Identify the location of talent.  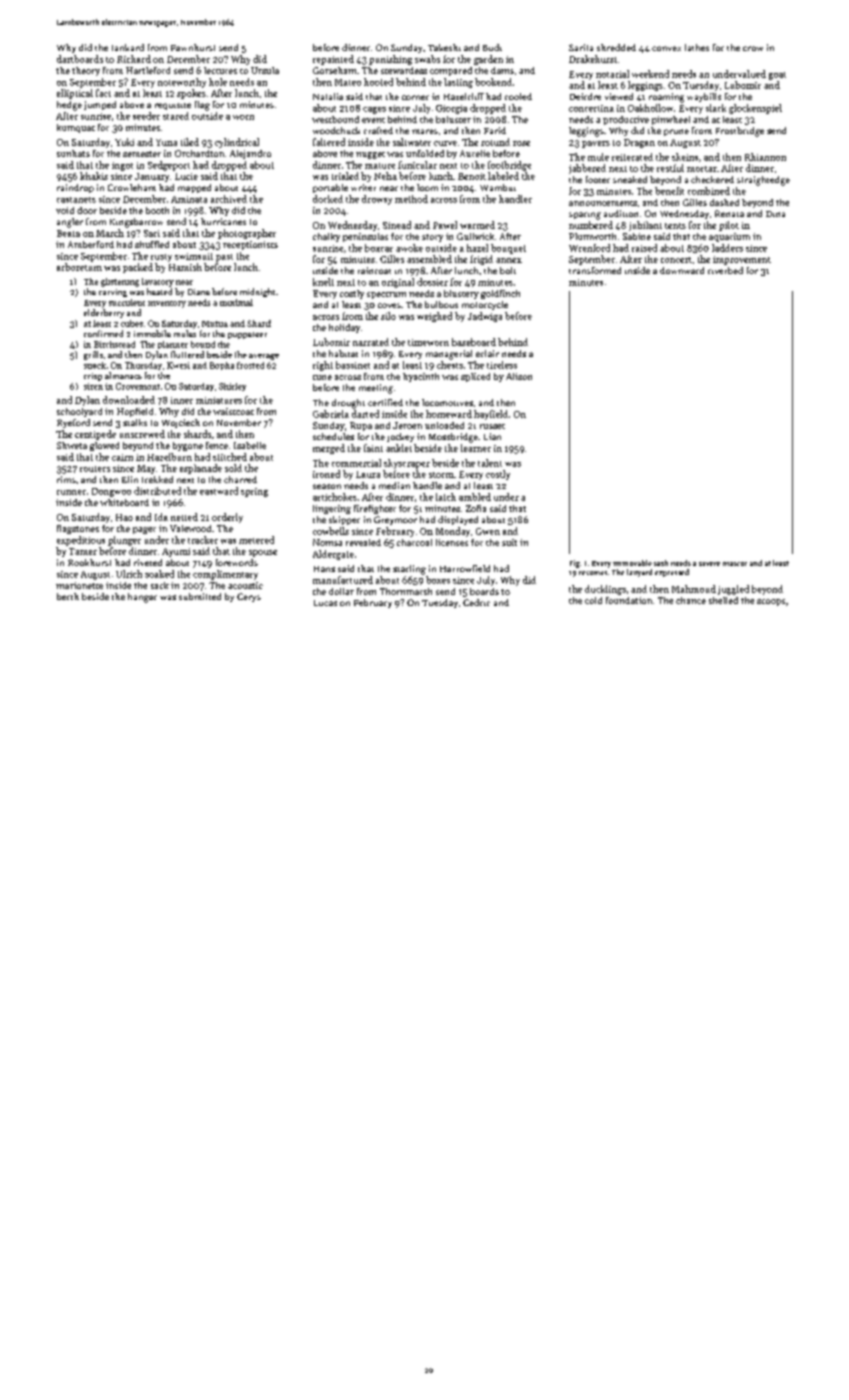
(490, 463).
